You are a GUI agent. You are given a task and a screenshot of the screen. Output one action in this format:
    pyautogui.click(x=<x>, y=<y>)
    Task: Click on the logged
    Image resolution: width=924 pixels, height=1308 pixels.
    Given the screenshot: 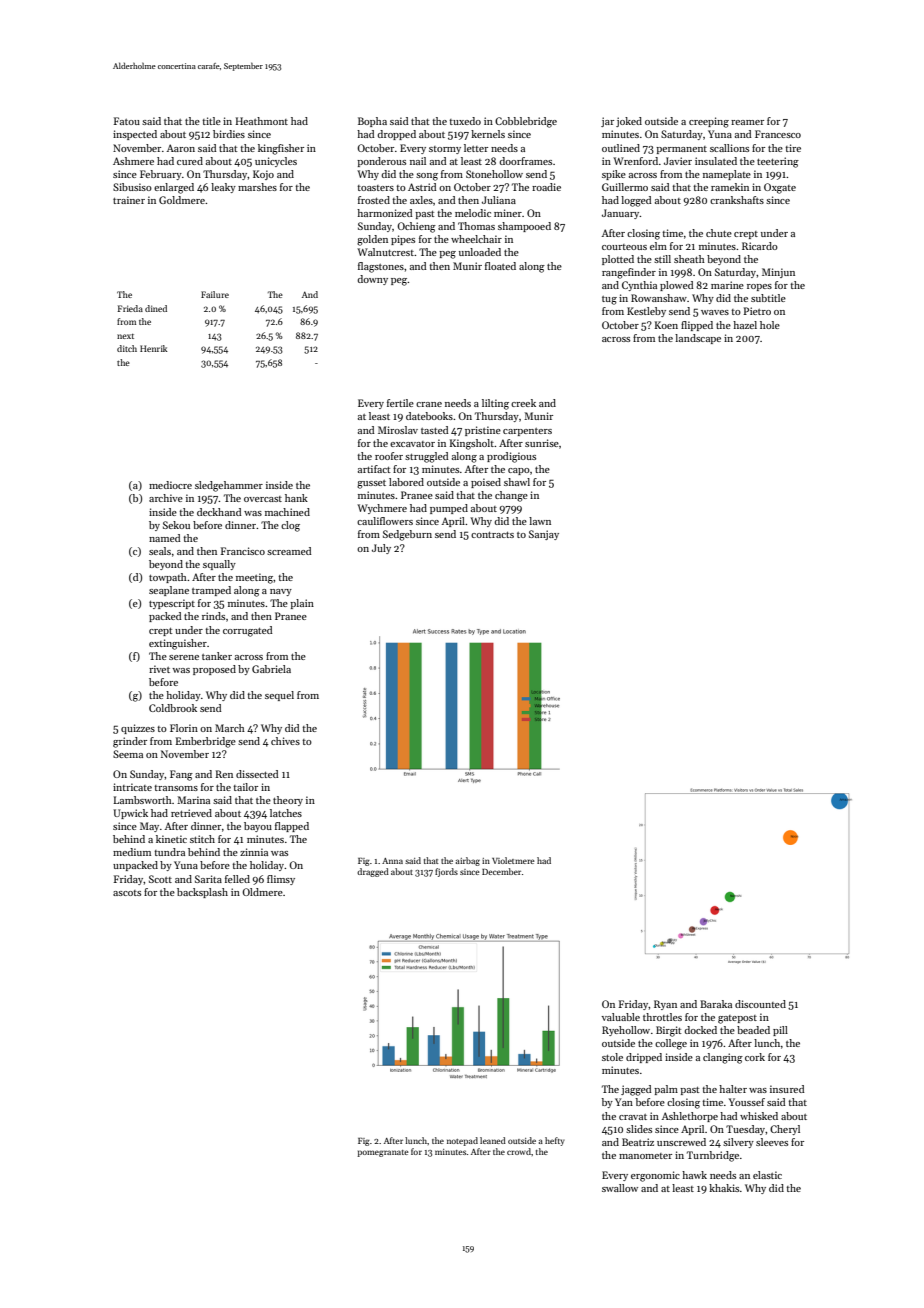 What is the action you would take?
    pyautogui.click(x=636, y=201)
